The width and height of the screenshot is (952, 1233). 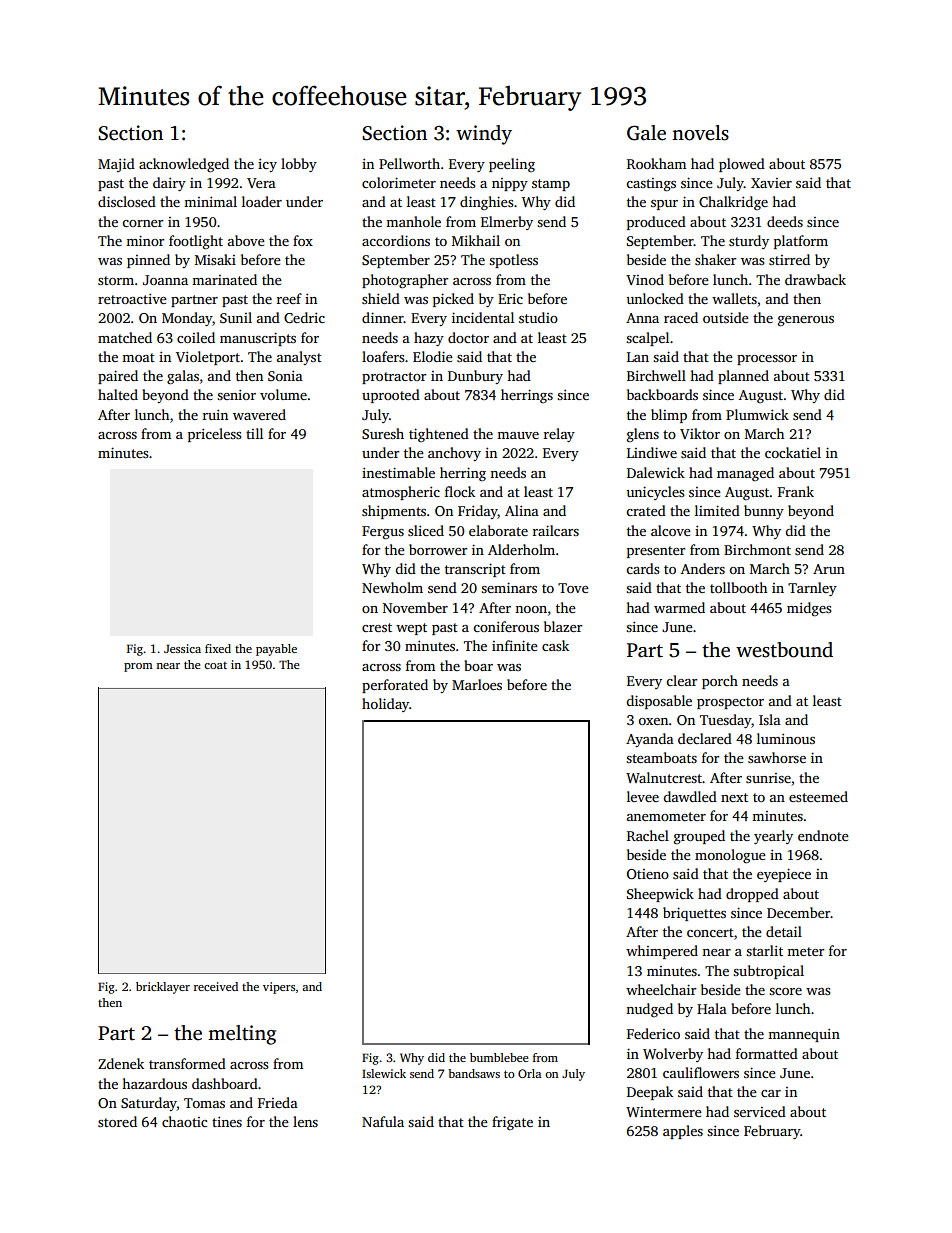 I want to click on lobby, so click(x=299, y=165).
